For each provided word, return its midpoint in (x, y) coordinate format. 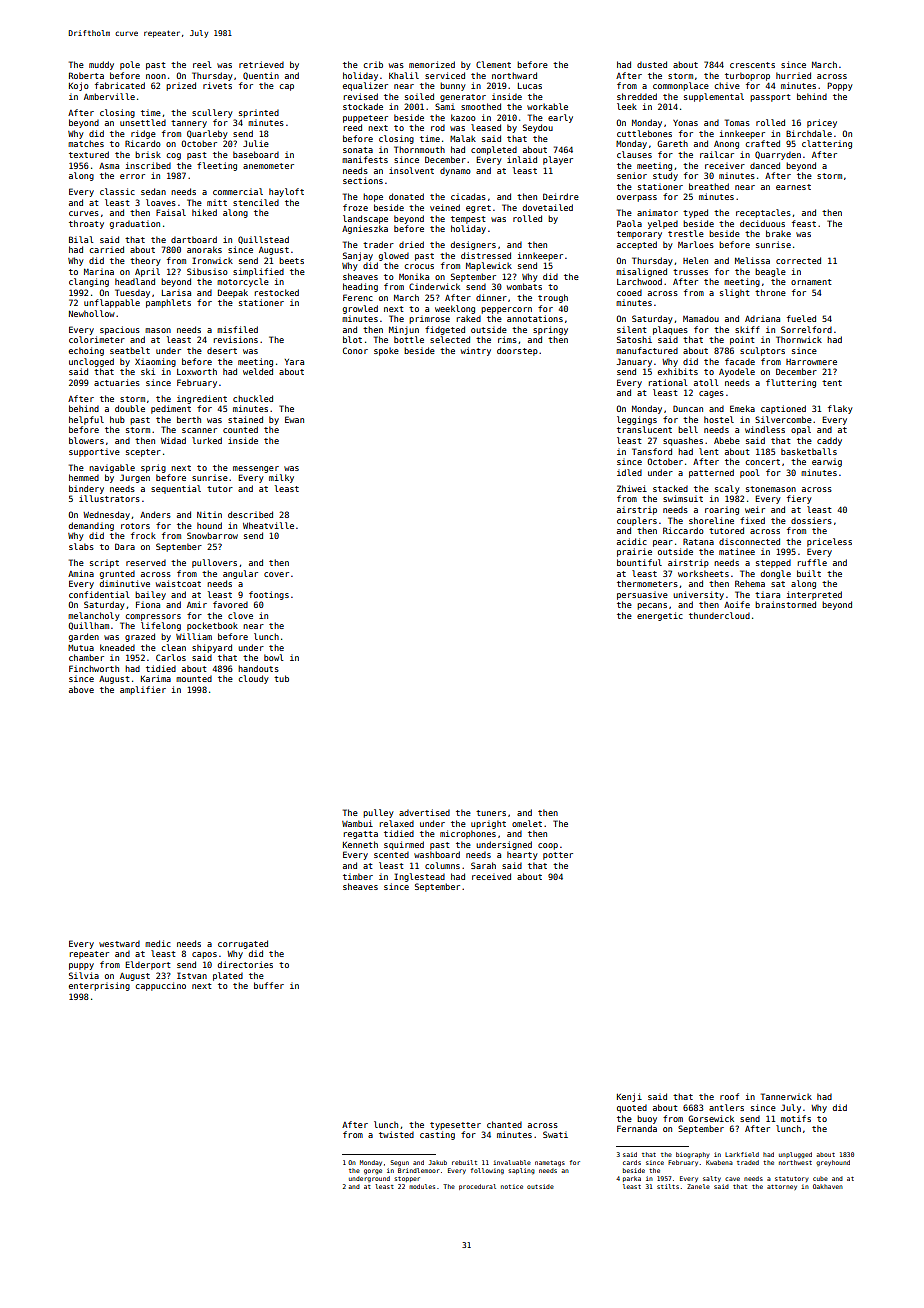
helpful (86, 420)
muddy (101, 65)
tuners (491, 813)
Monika (414, 276)
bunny (453, 86)
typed (695, 213)
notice (512, 1187)
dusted (652, 64)
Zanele (698, 1186)
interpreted (814, 595)
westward (119, 943)
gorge (373, 1172)
